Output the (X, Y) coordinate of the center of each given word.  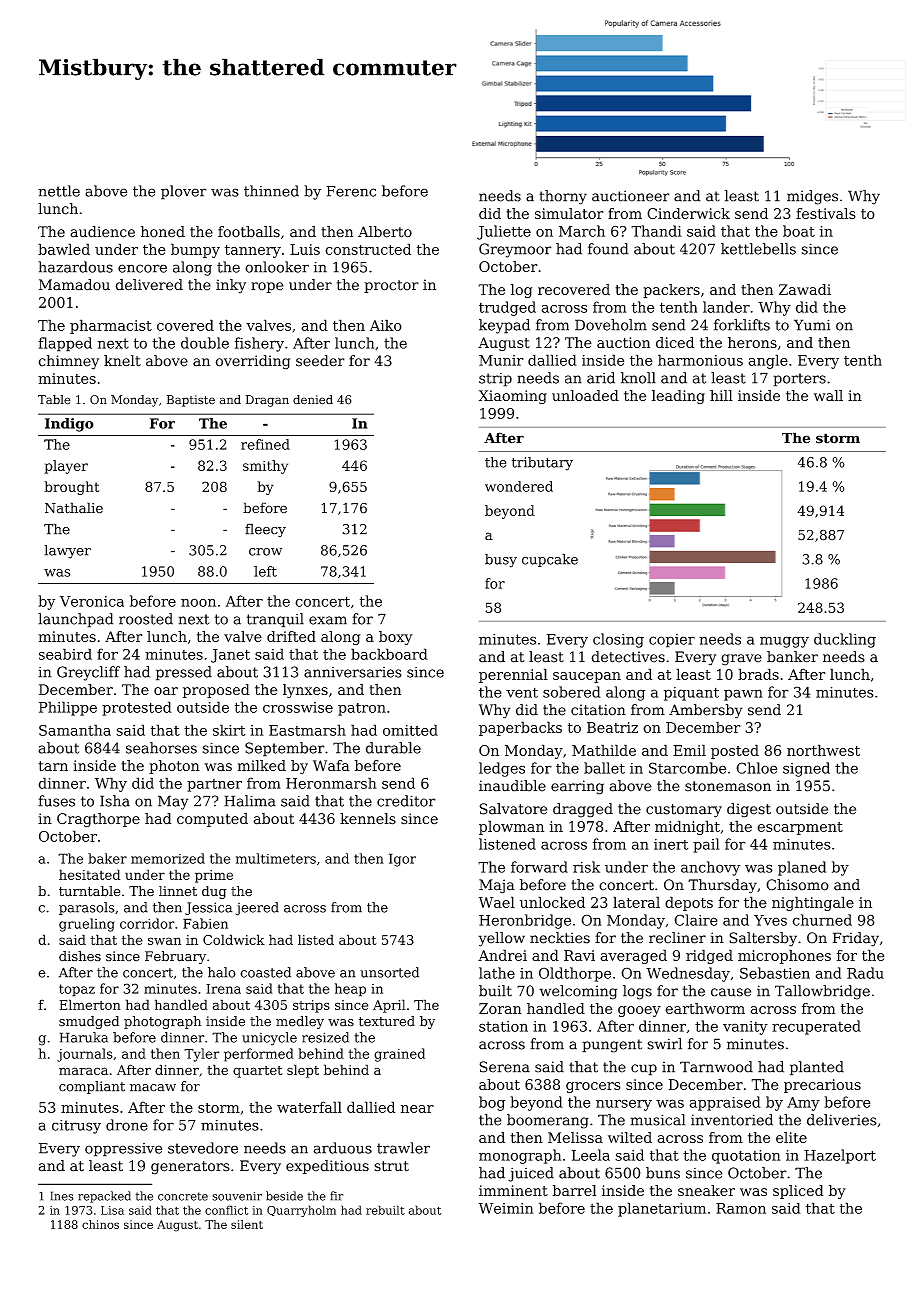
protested (137, 708)
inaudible (512, 786)
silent (247, 1224)
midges (812, 197)
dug (214, 892)
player (66, 467)
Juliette (504, 232)
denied (313, 400)
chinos (100, 1224)
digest (749, 810)
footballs (249, 232)
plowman (511, 827)
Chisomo (797, 885)
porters (799, 380)
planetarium (662, 1209)
